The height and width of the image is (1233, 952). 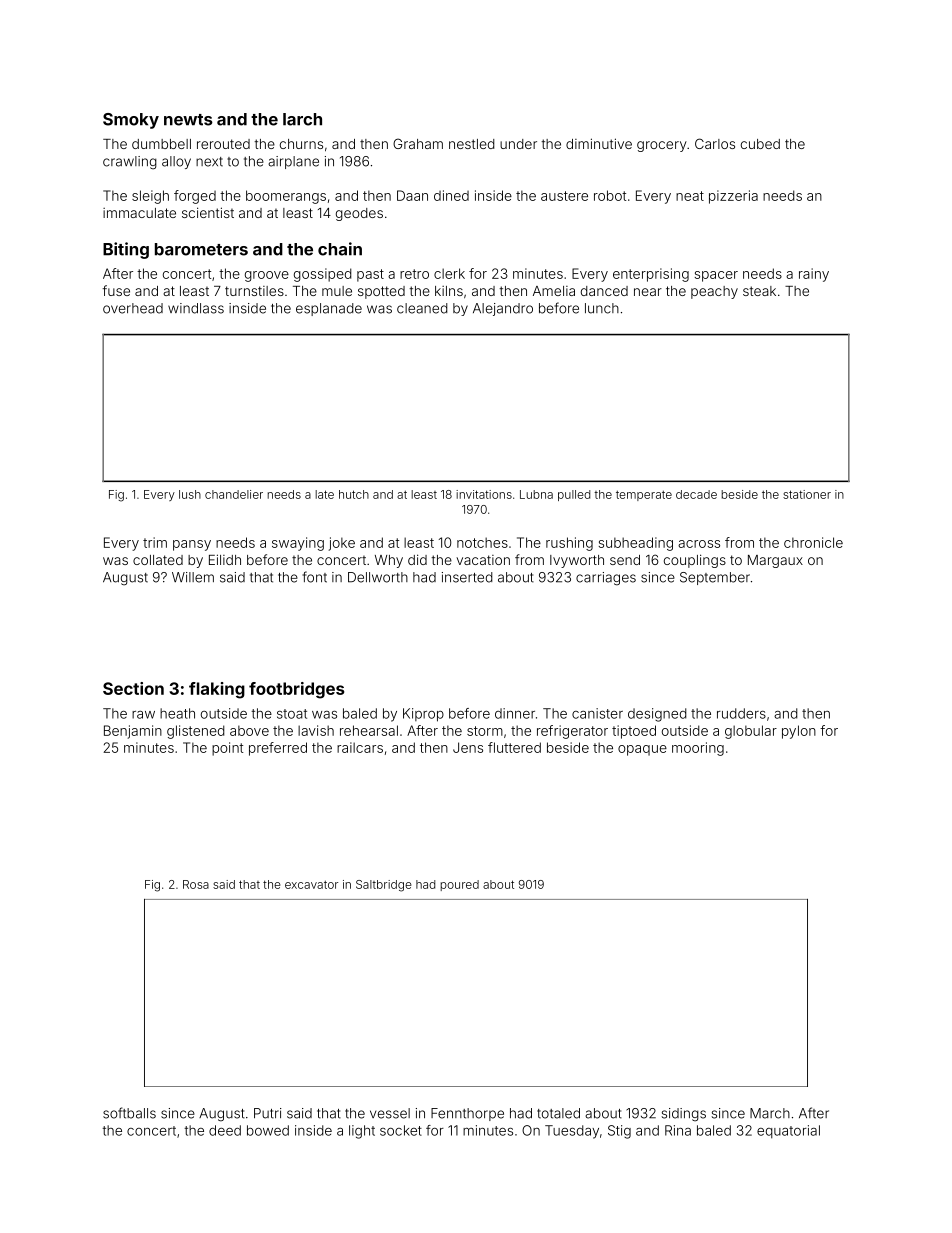 I want to click on cubed, so click(x=760, y=144).
